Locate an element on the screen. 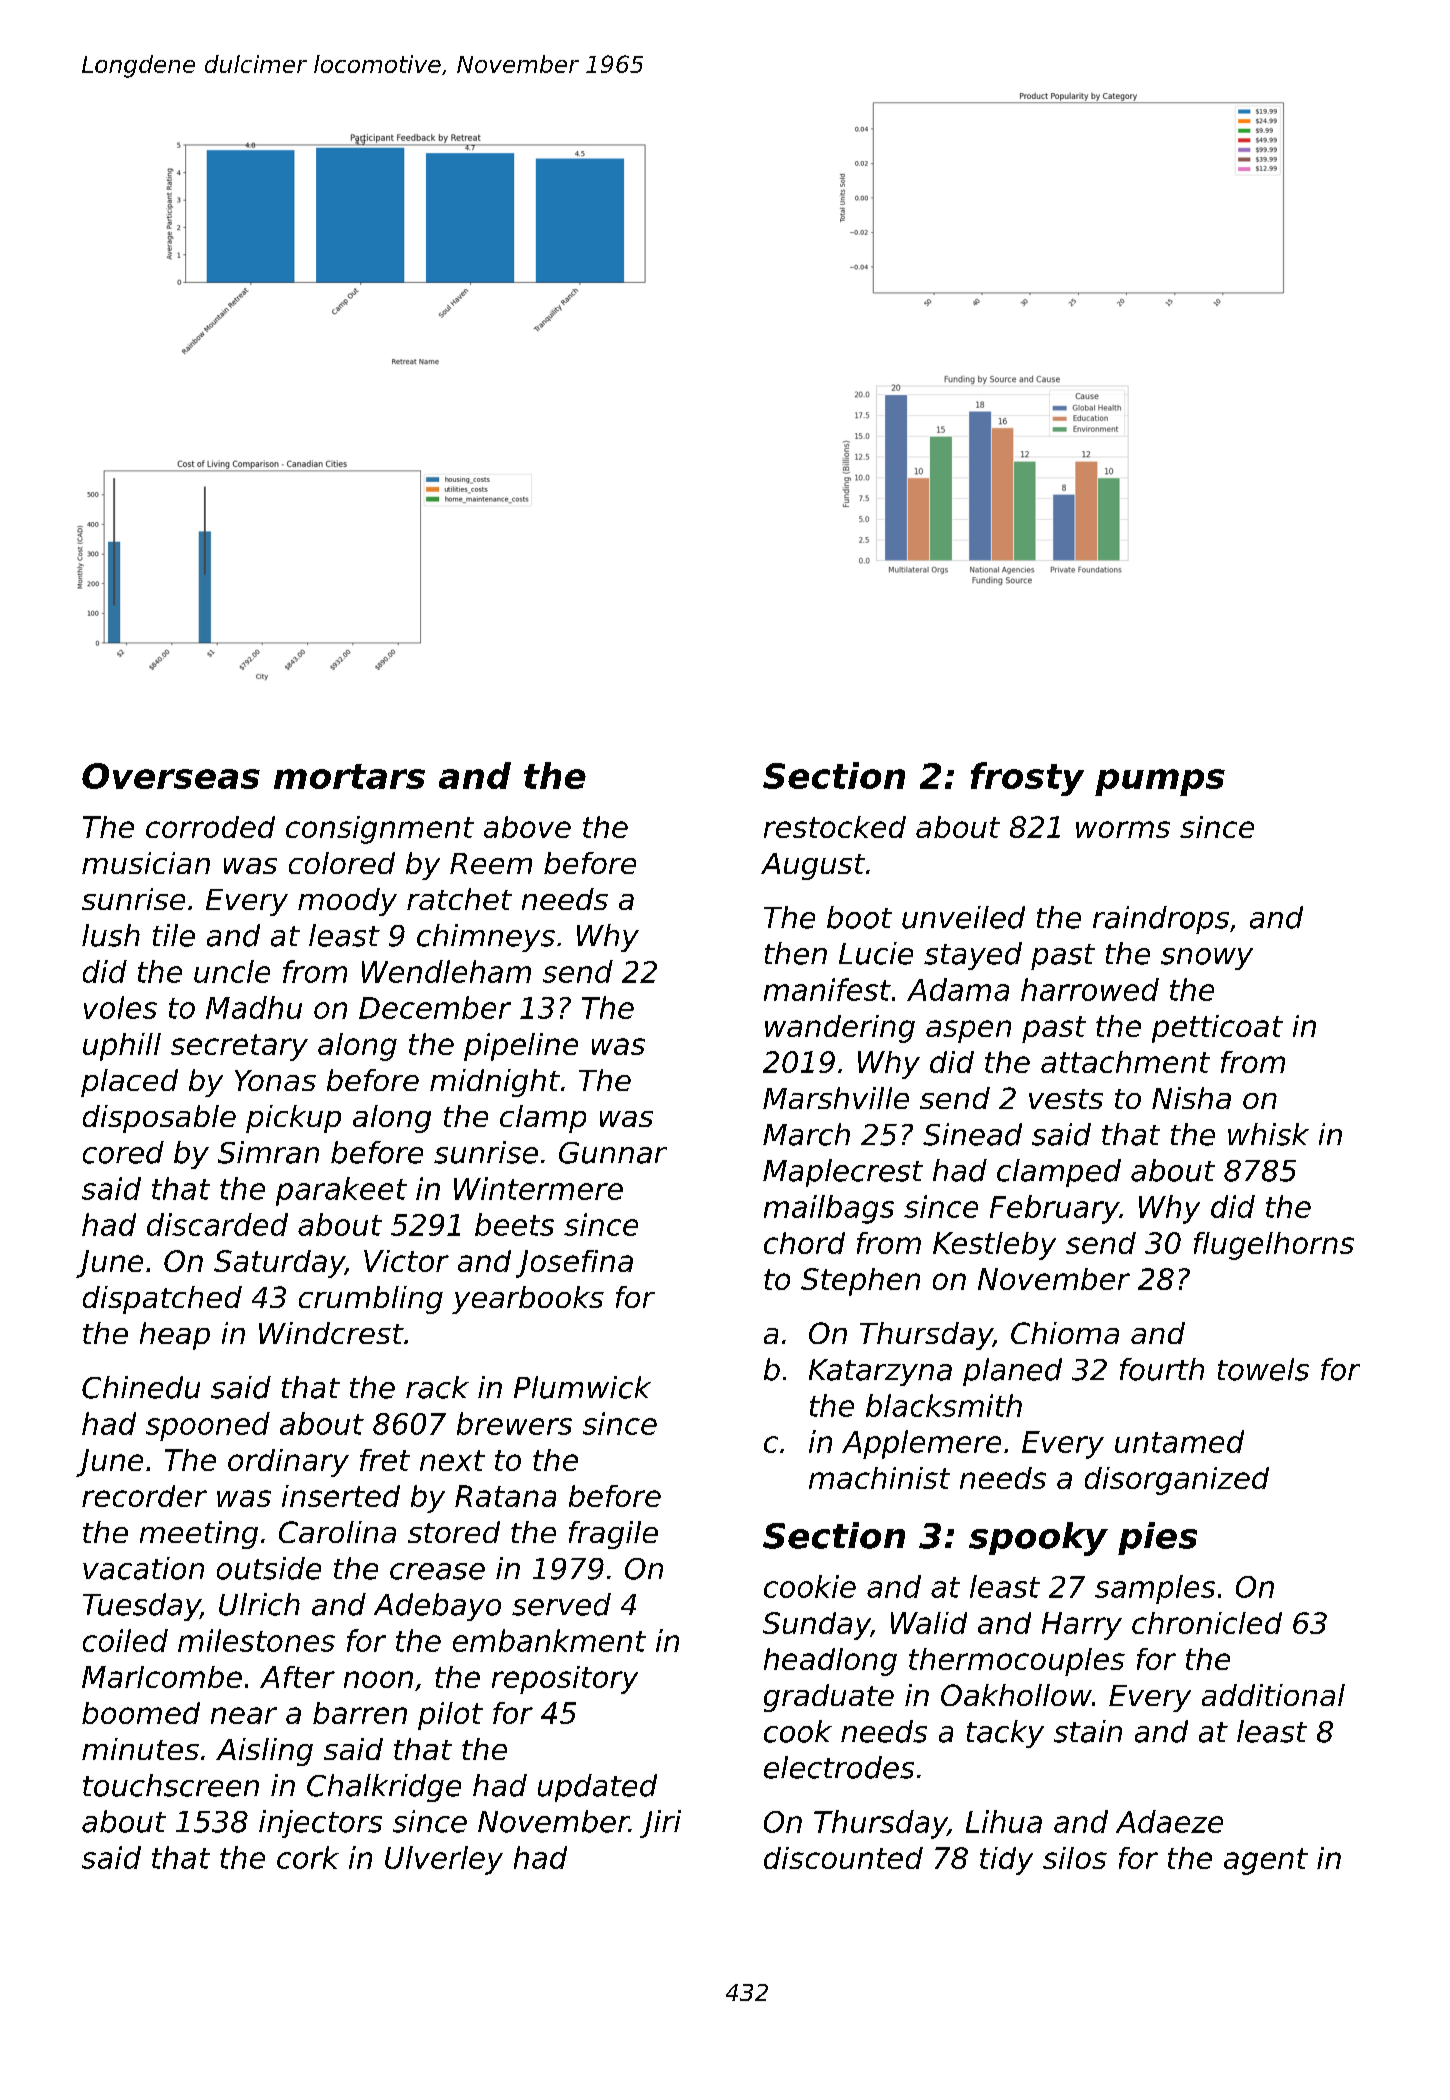 Image resolution: width=1450 pixels, height=2100 pixels. chimneys is located at coordinates (486, 938).
